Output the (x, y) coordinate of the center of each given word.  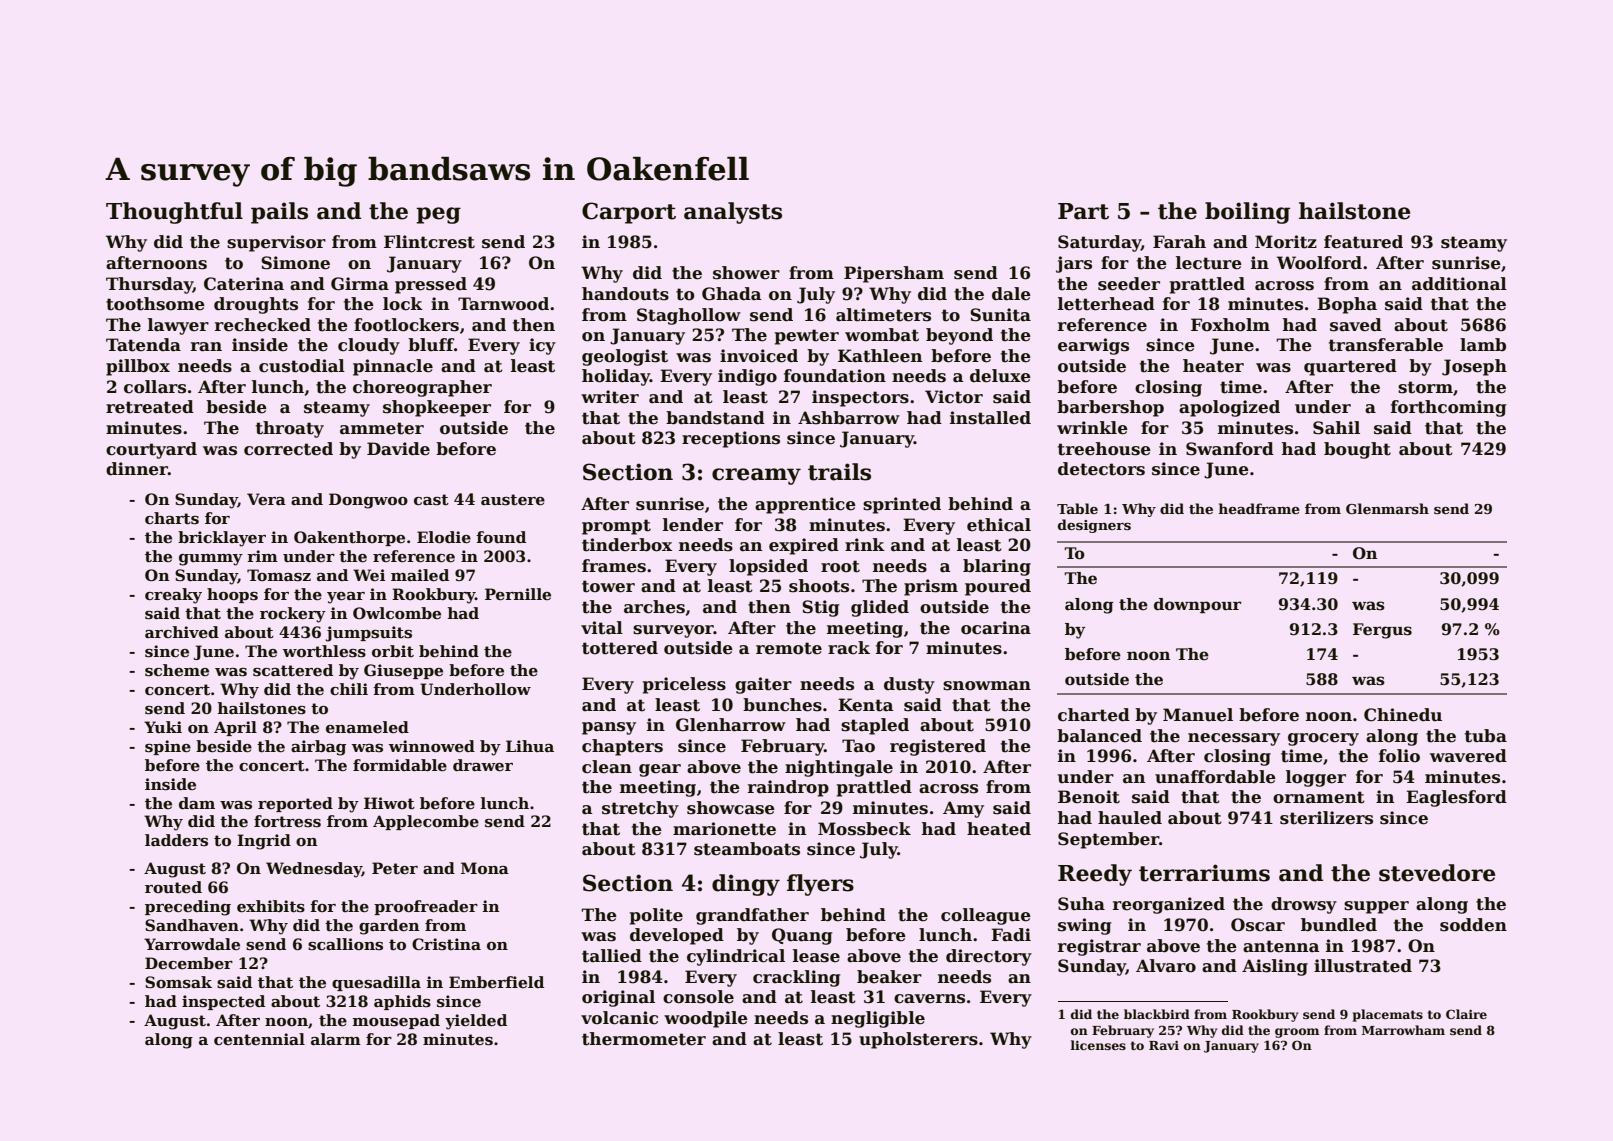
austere (513, 500)
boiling (1247, 213)
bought (1357, 450)
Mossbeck (864, 829)
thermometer (644, 1039)
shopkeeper (437, 408)
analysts (733, 213)
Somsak (178, 982)
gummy (211, 560)
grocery (1323, 739)
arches (654, 607)
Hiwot (389, 803)
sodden (1473, 925)
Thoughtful (174, 213)
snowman (987, 686)
